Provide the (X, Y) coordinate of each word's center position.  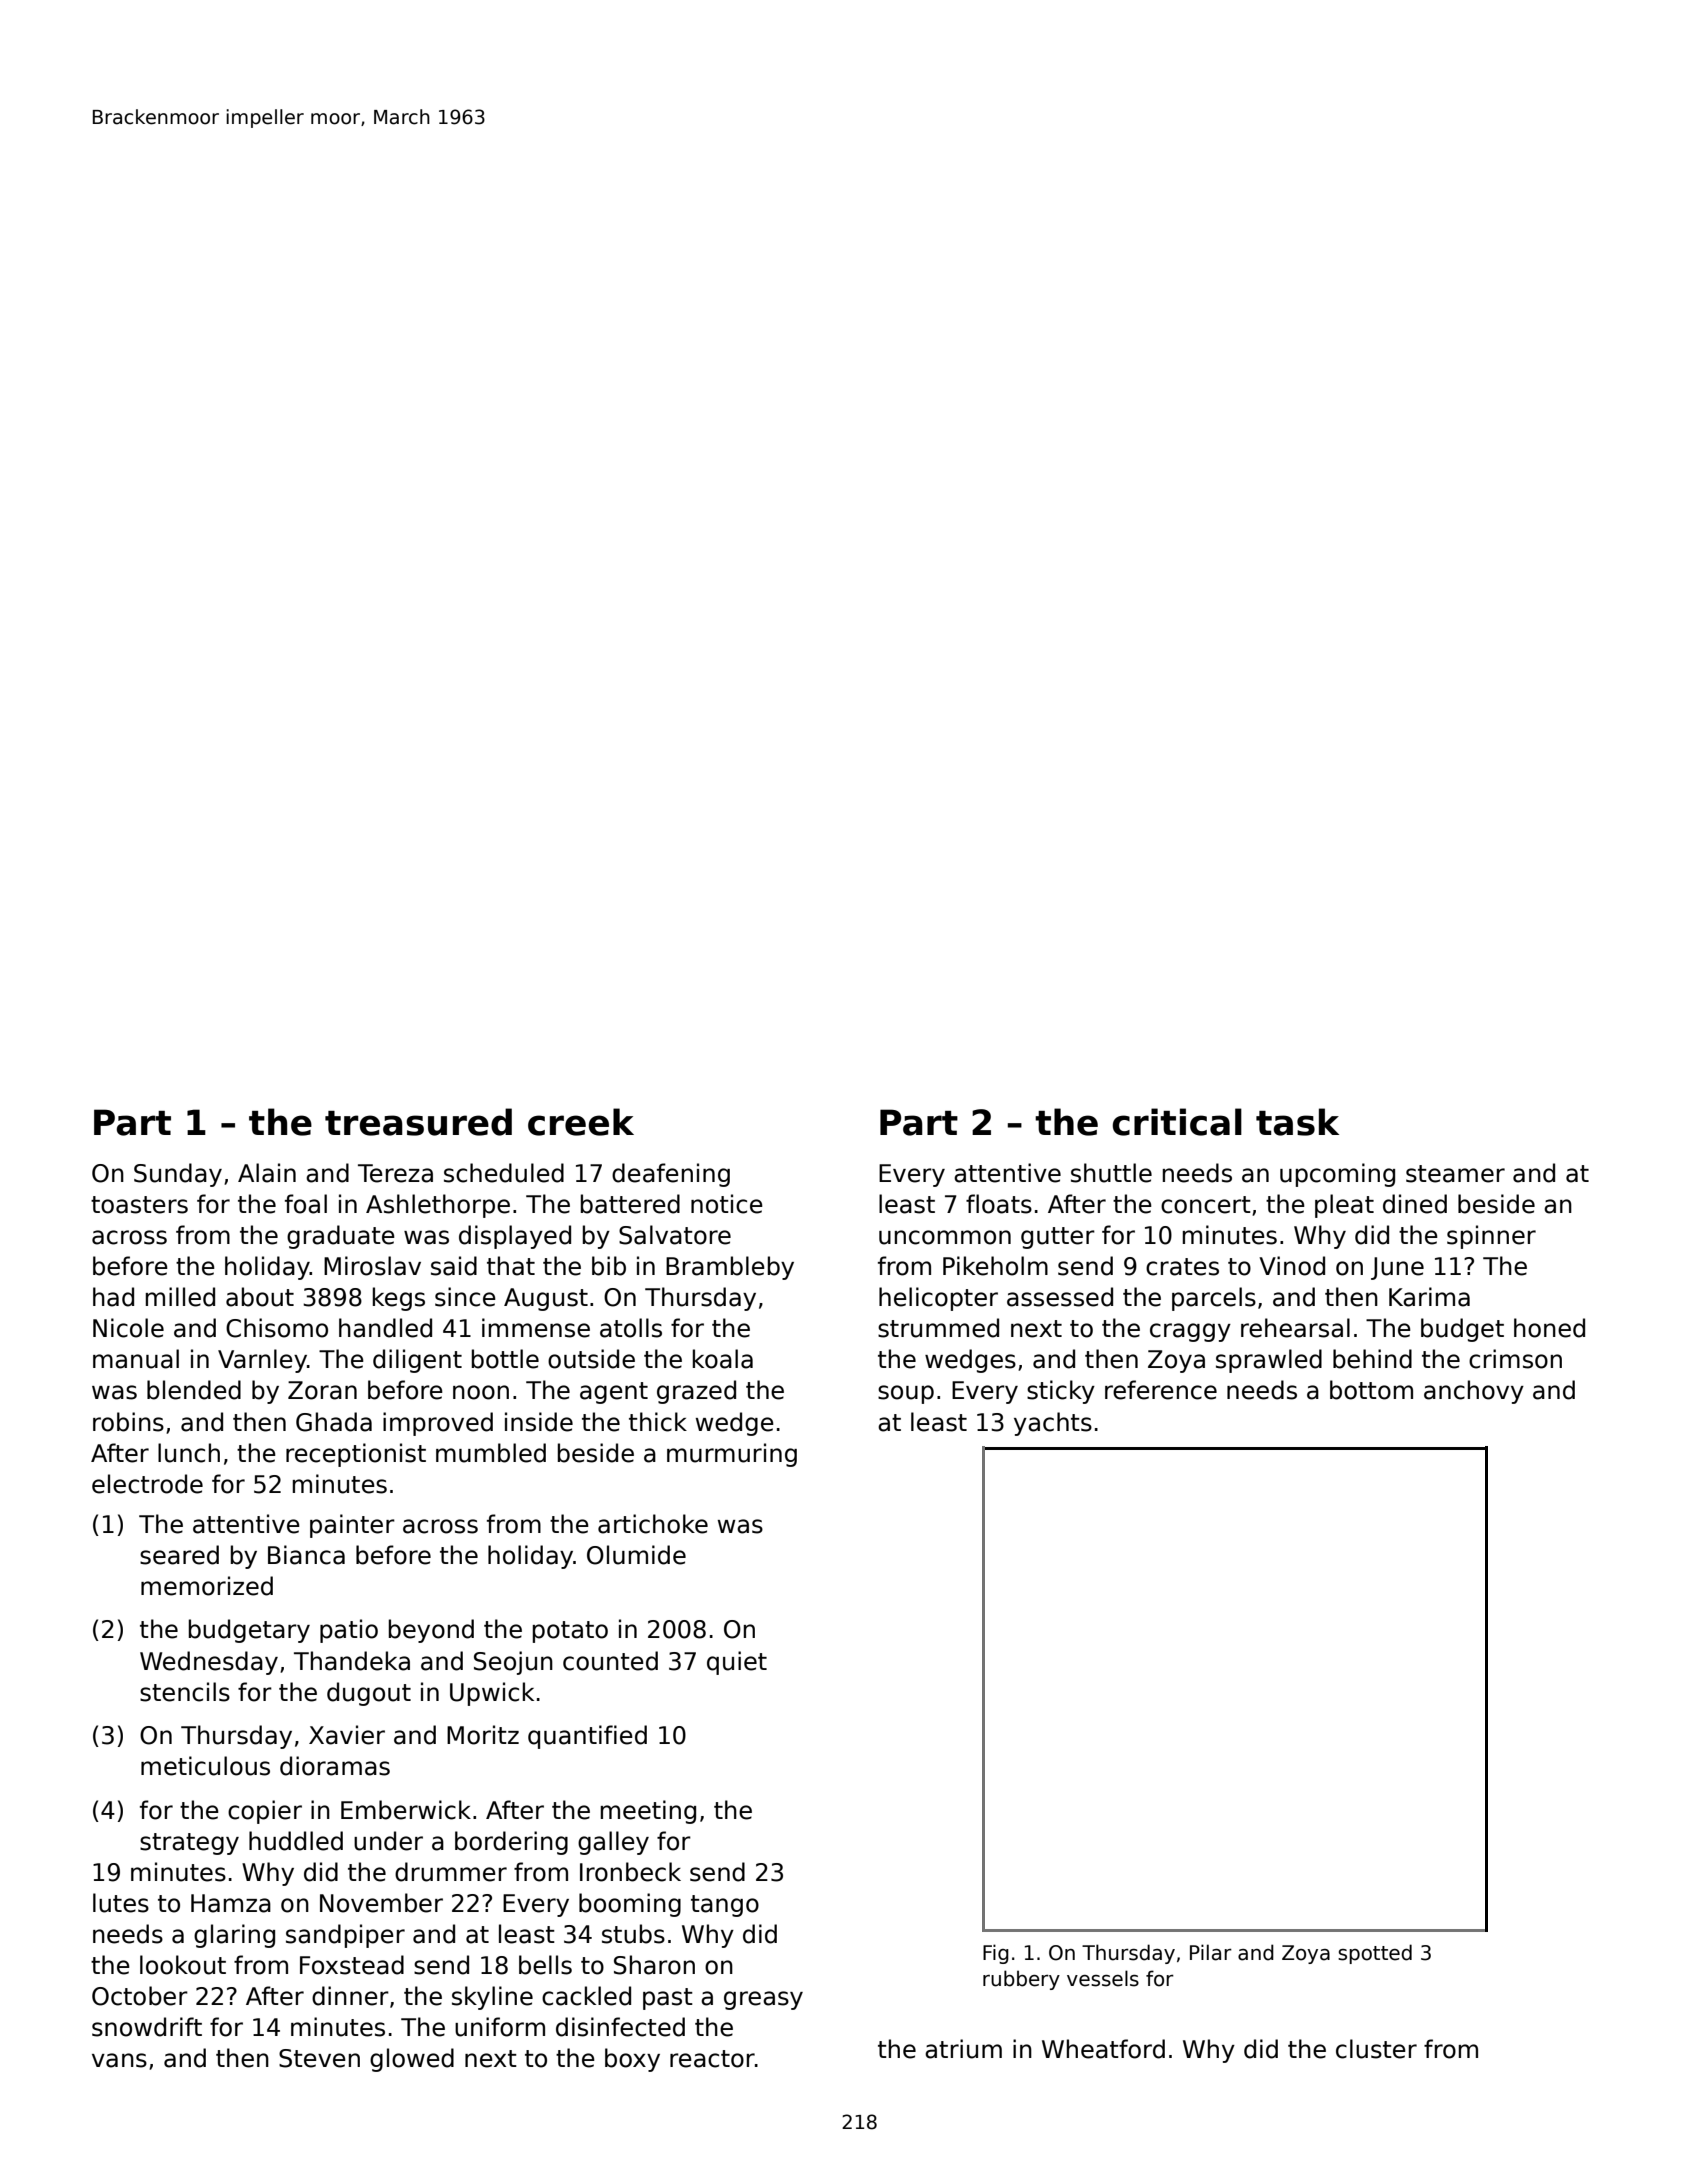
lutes (121, 1903)
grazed (696, 1392)
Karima (1429, 1297)
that (511, 1266)
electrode (147, 1484)
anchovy (1474, 1392)
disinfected (620, 2027)
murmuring (732, 1455)
